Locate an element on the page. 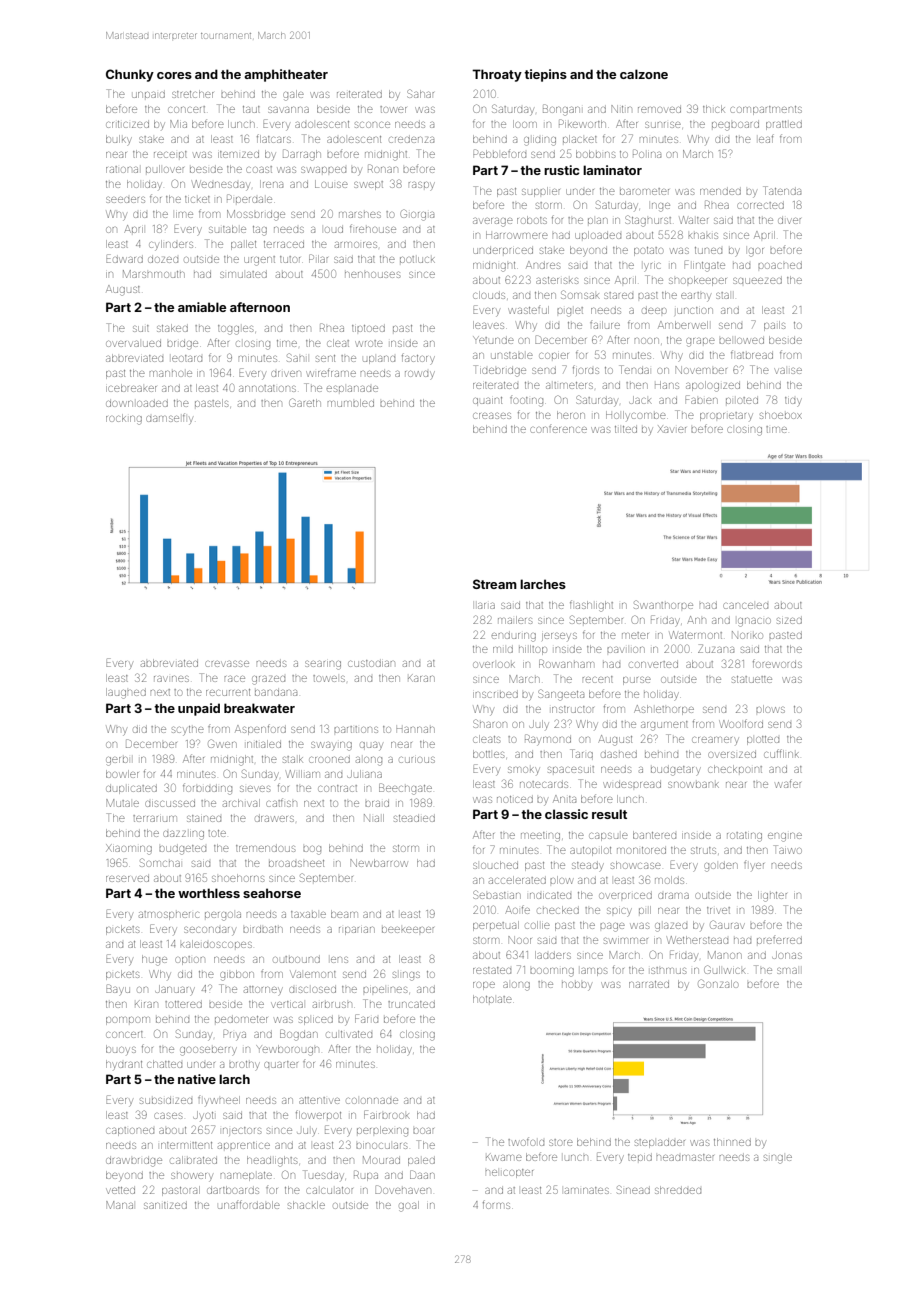 Image resolution: width=908 pixels, height=1316 pixels. tepid is located at coordinates (640, 1157).
